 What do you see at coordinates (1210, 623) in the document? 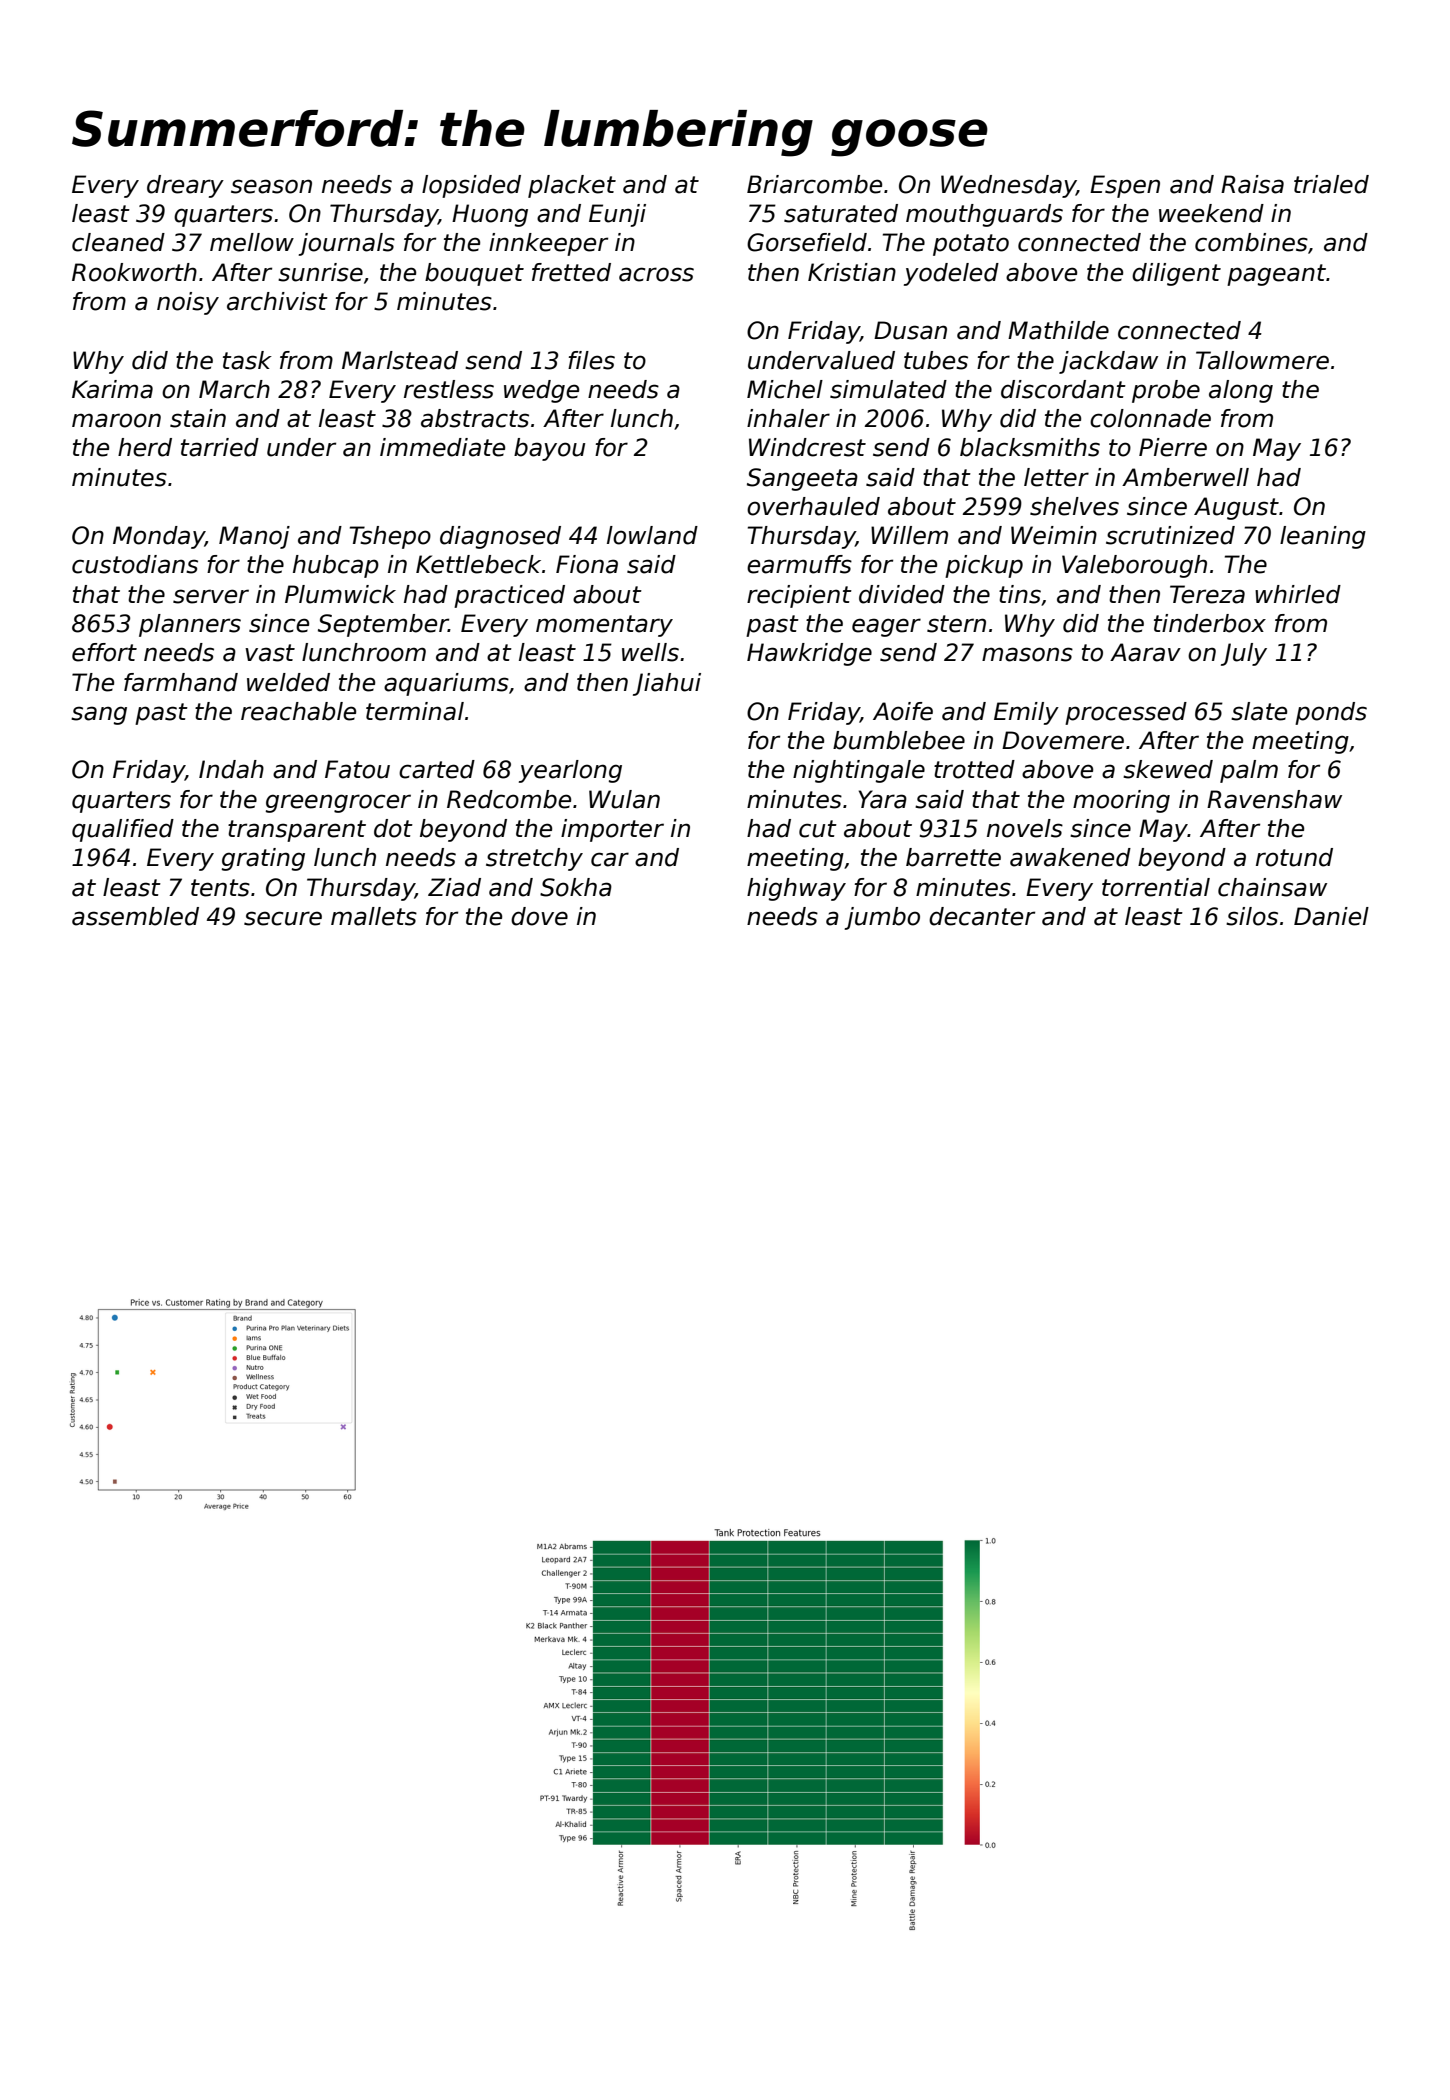
I see `tinderbox` at bounding box center [1210, 623].
